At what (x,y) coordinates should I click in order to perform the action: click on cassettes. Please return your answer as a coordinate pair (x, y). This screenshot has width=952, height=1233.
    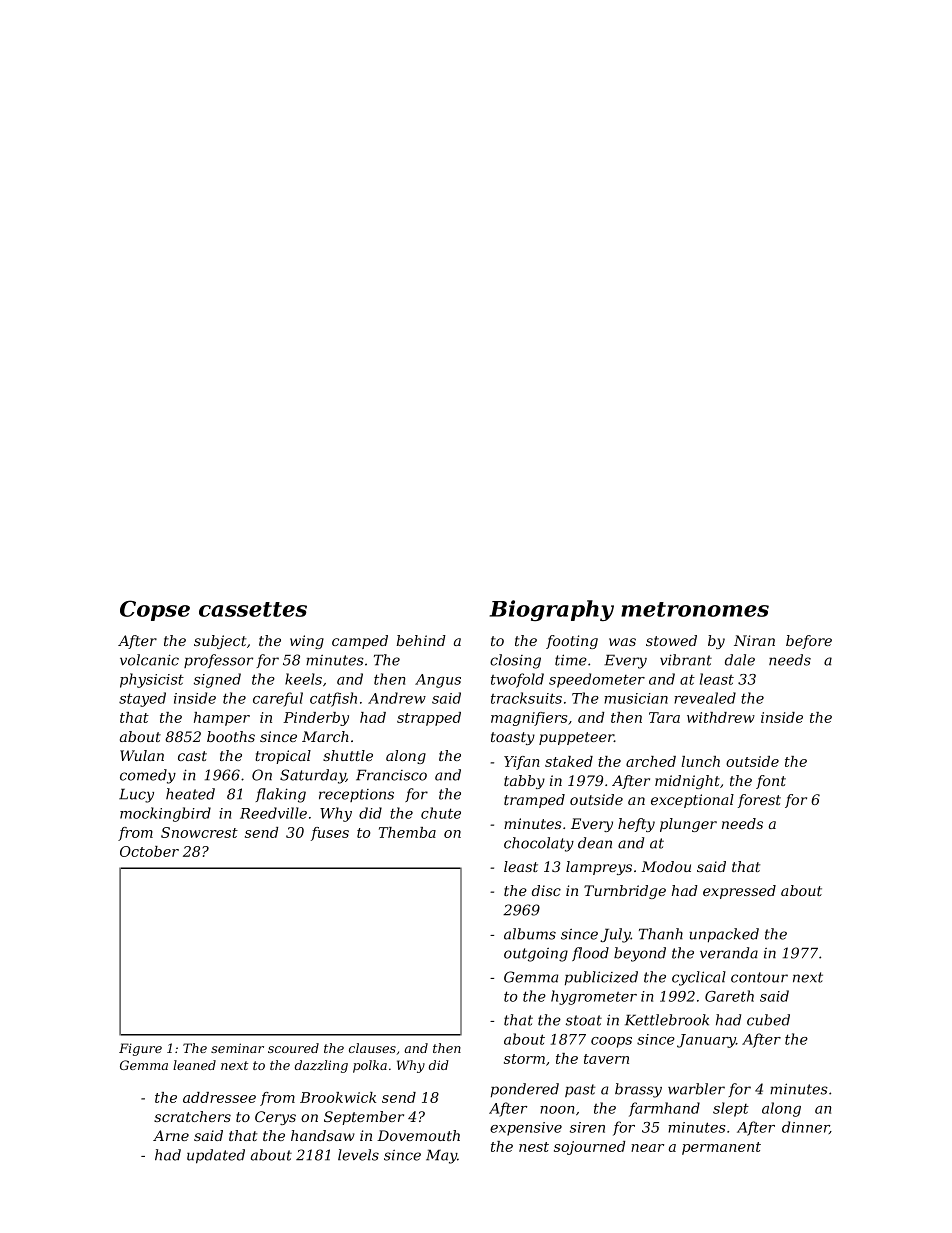
    Looking at the image, I should click on (253, 609).
